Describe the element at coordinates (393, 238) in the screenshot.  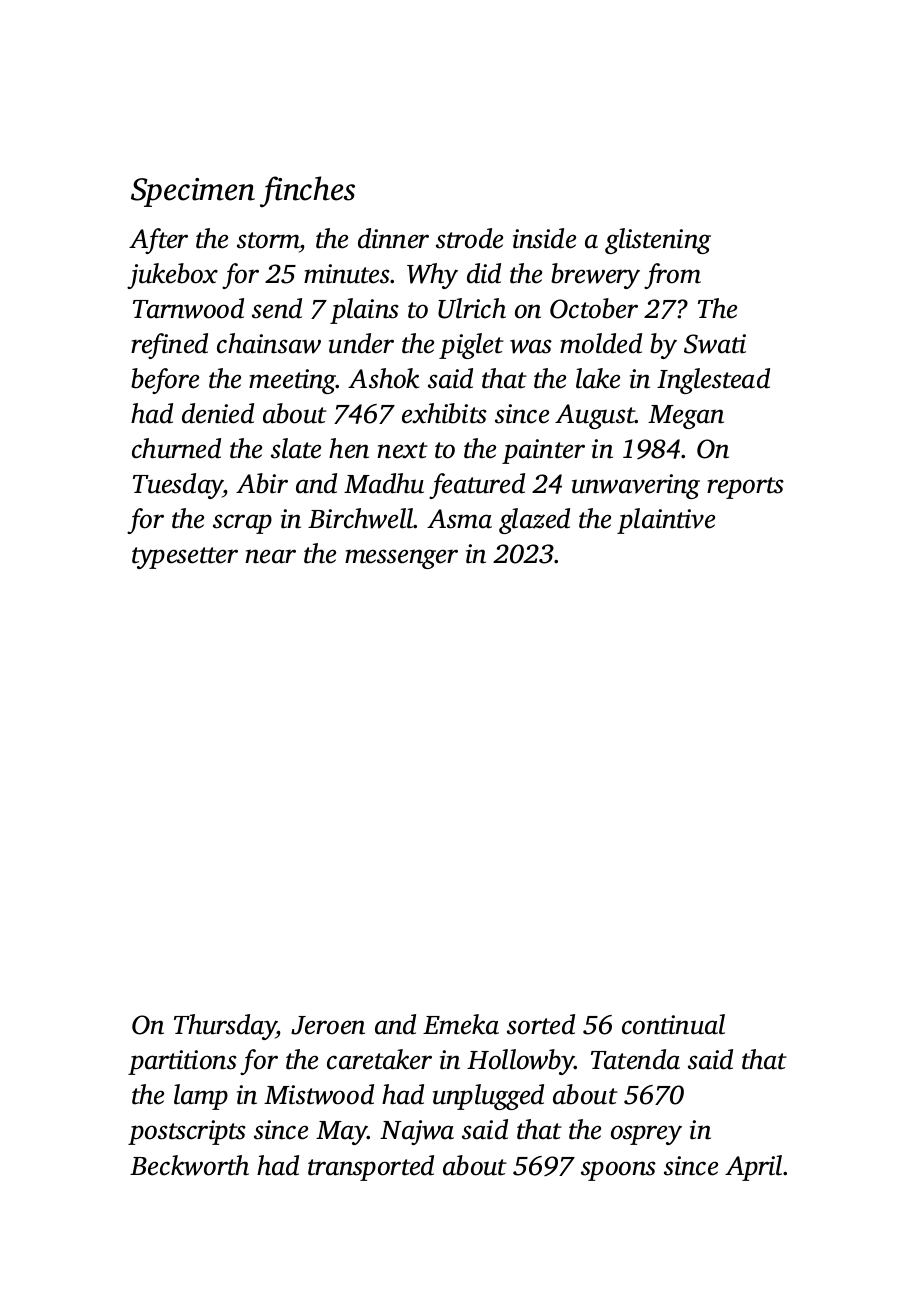
I see `dinner` at that location.
